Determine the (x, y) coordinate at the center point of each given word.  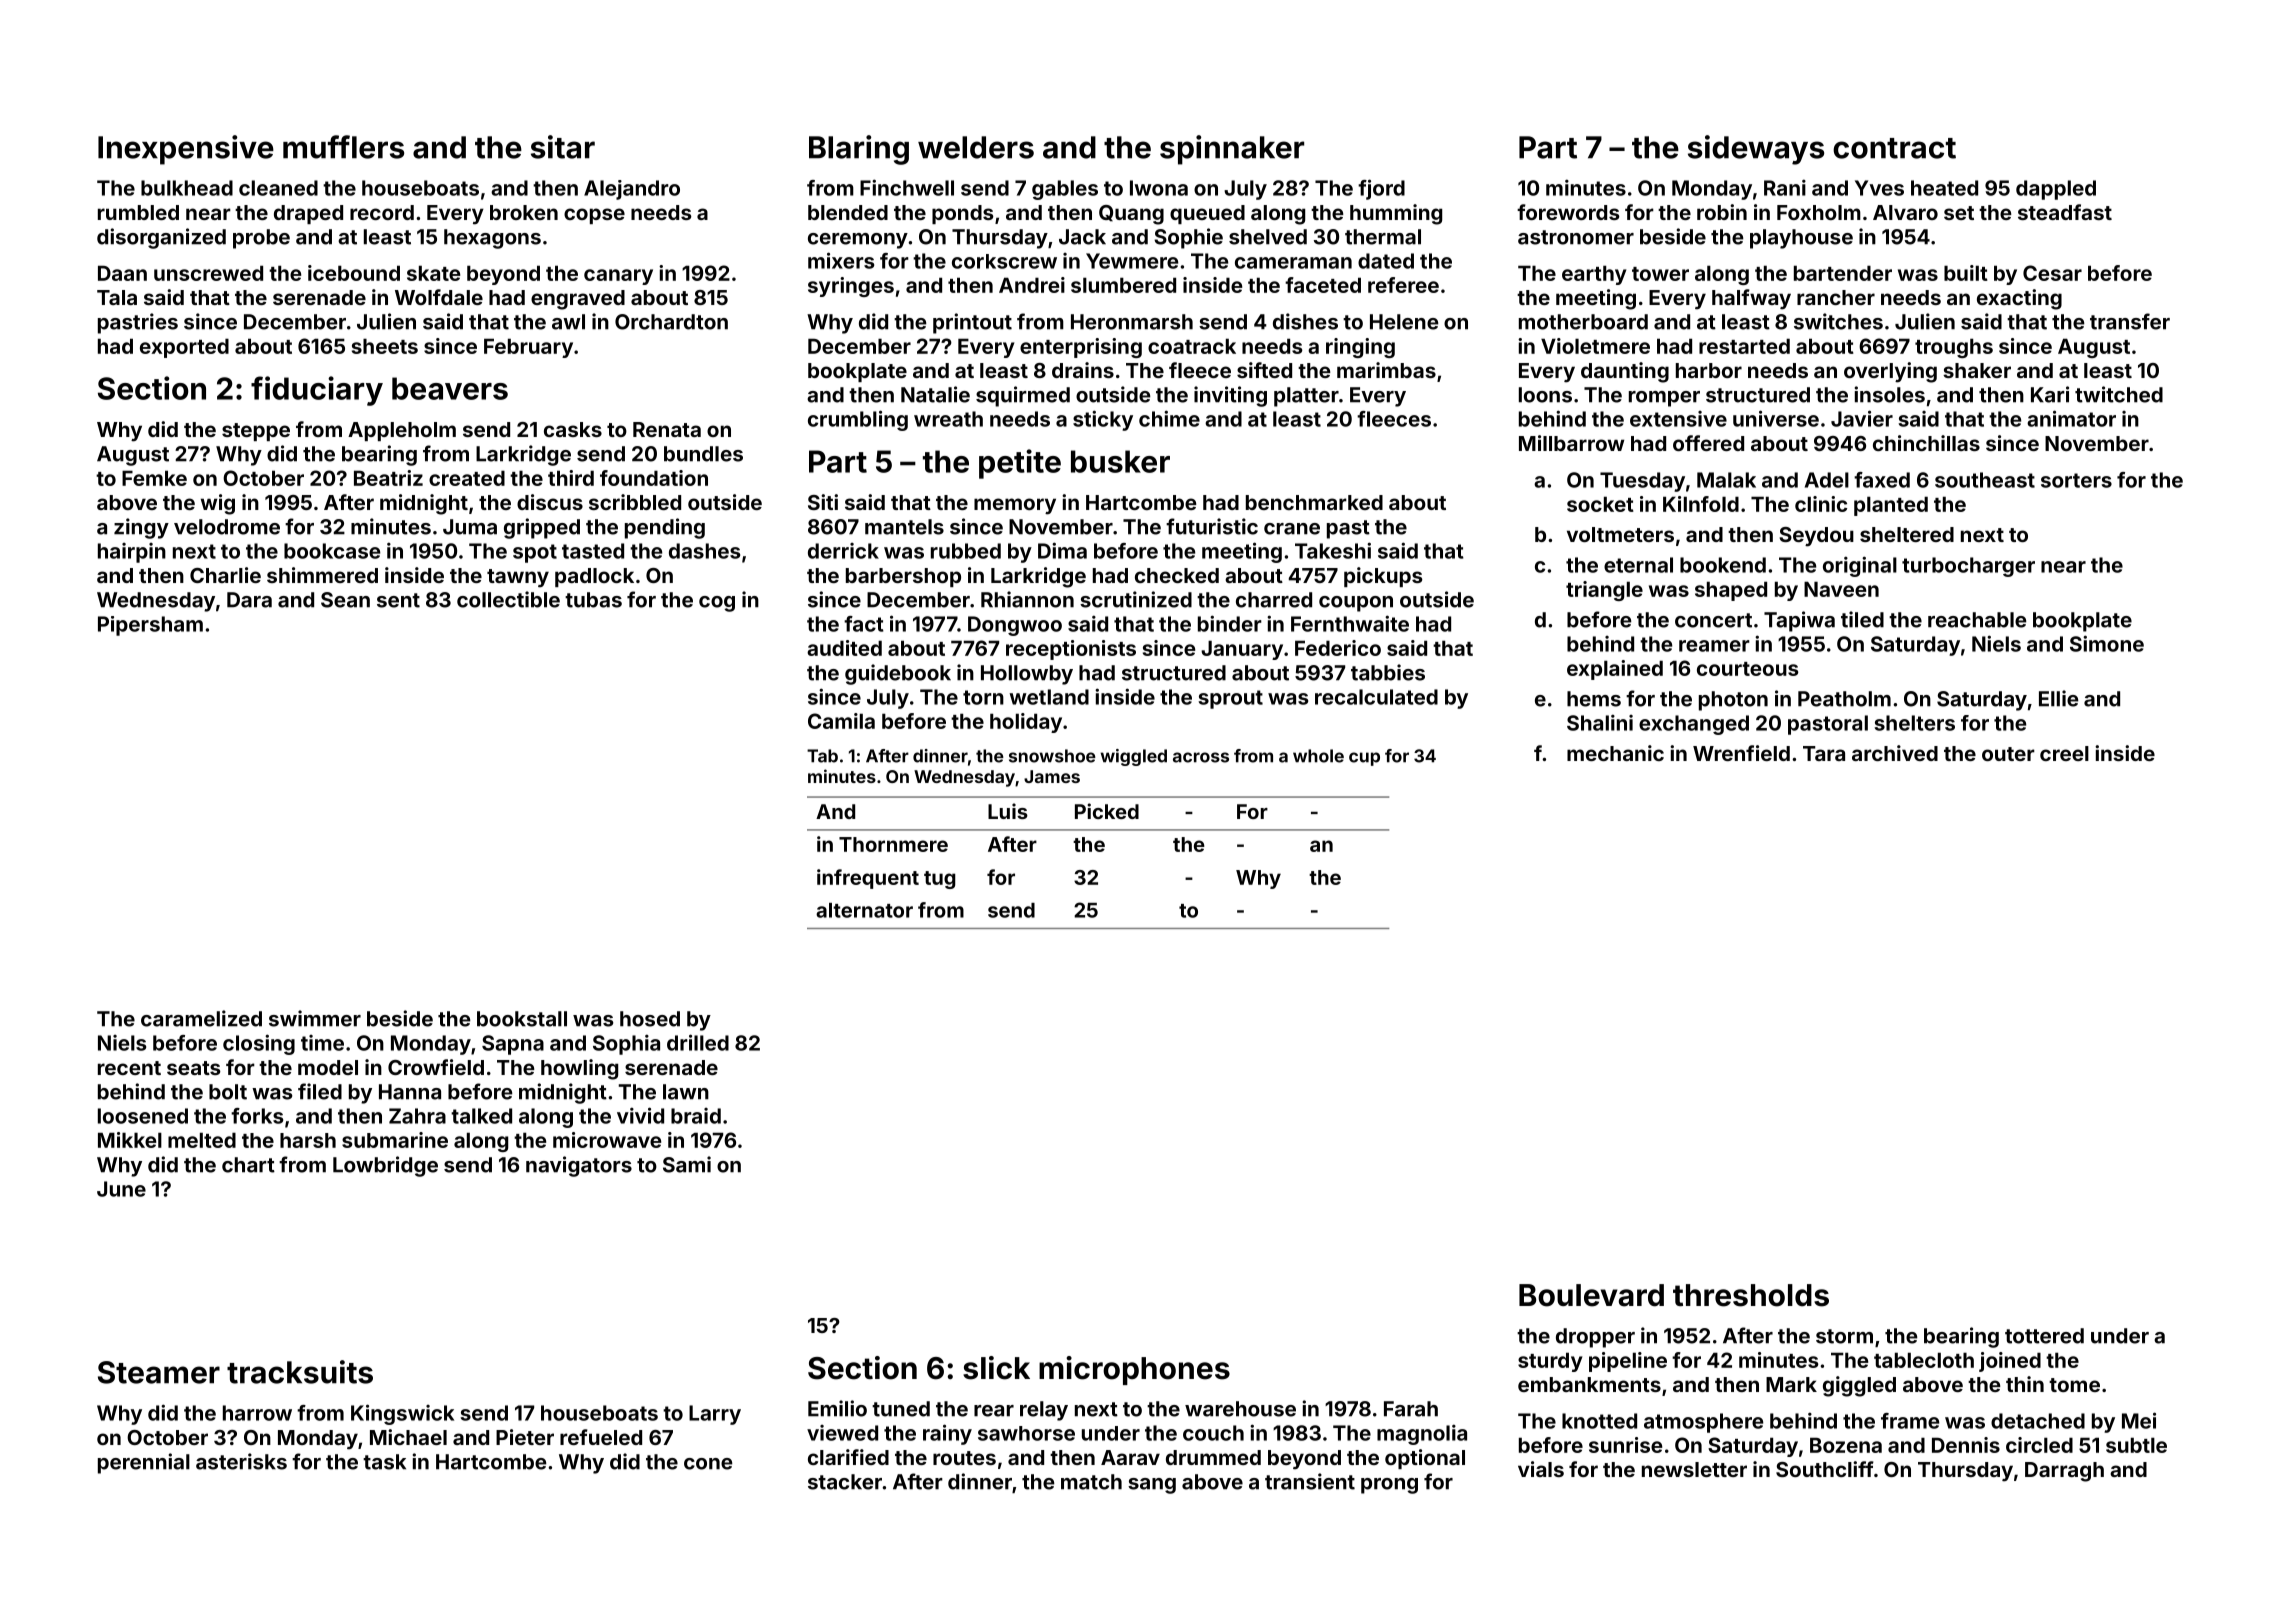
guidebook (898, 674)
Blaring (859, 150)
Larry (715, 1415)
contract (1894, 148)
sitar (563, 147)
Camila (841, 721)
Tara (1824, 753)
